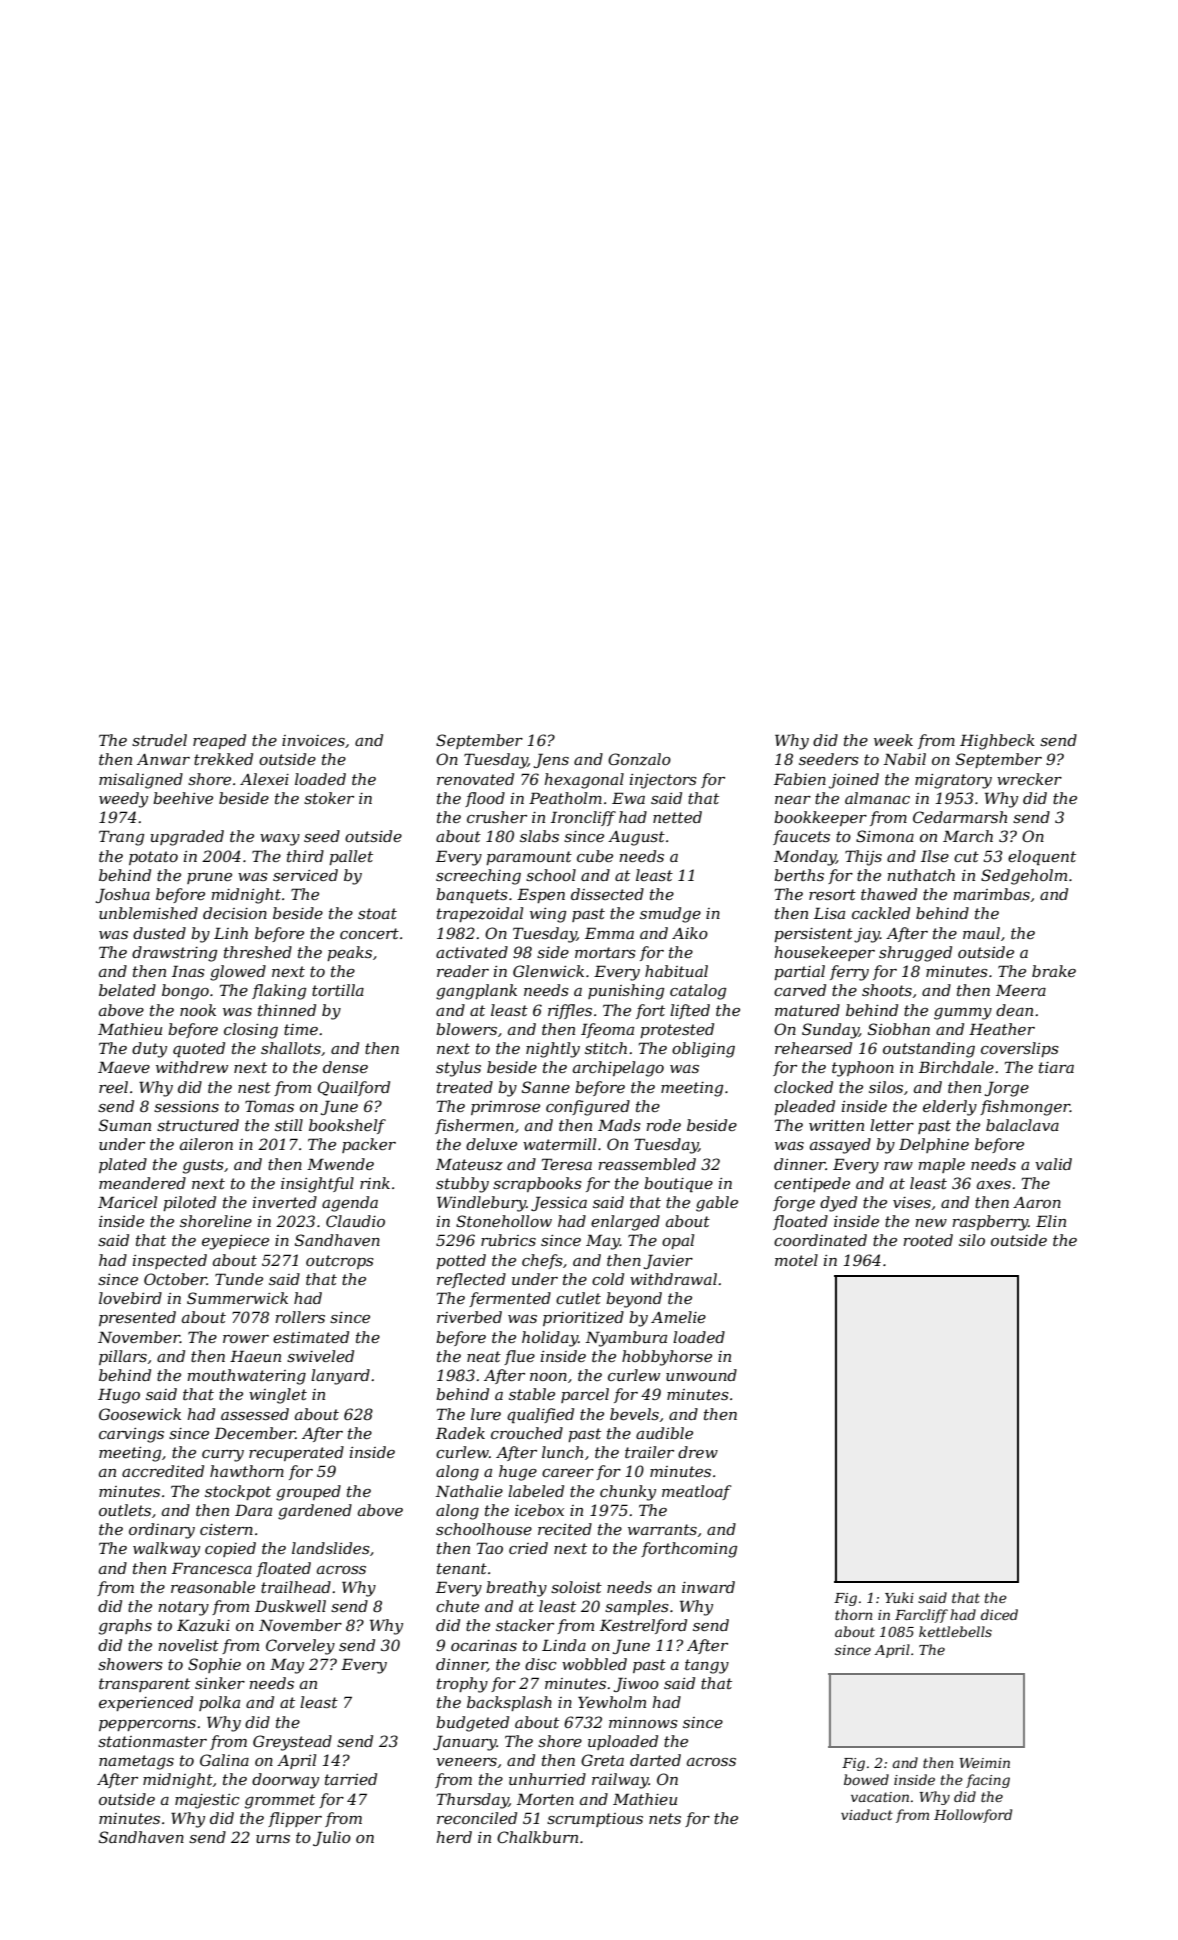 The width and height of the screenshot is (1178, 1940). Describe the element at coordinates (313, 740) in the screenshot. I see `invoices` at that location.
